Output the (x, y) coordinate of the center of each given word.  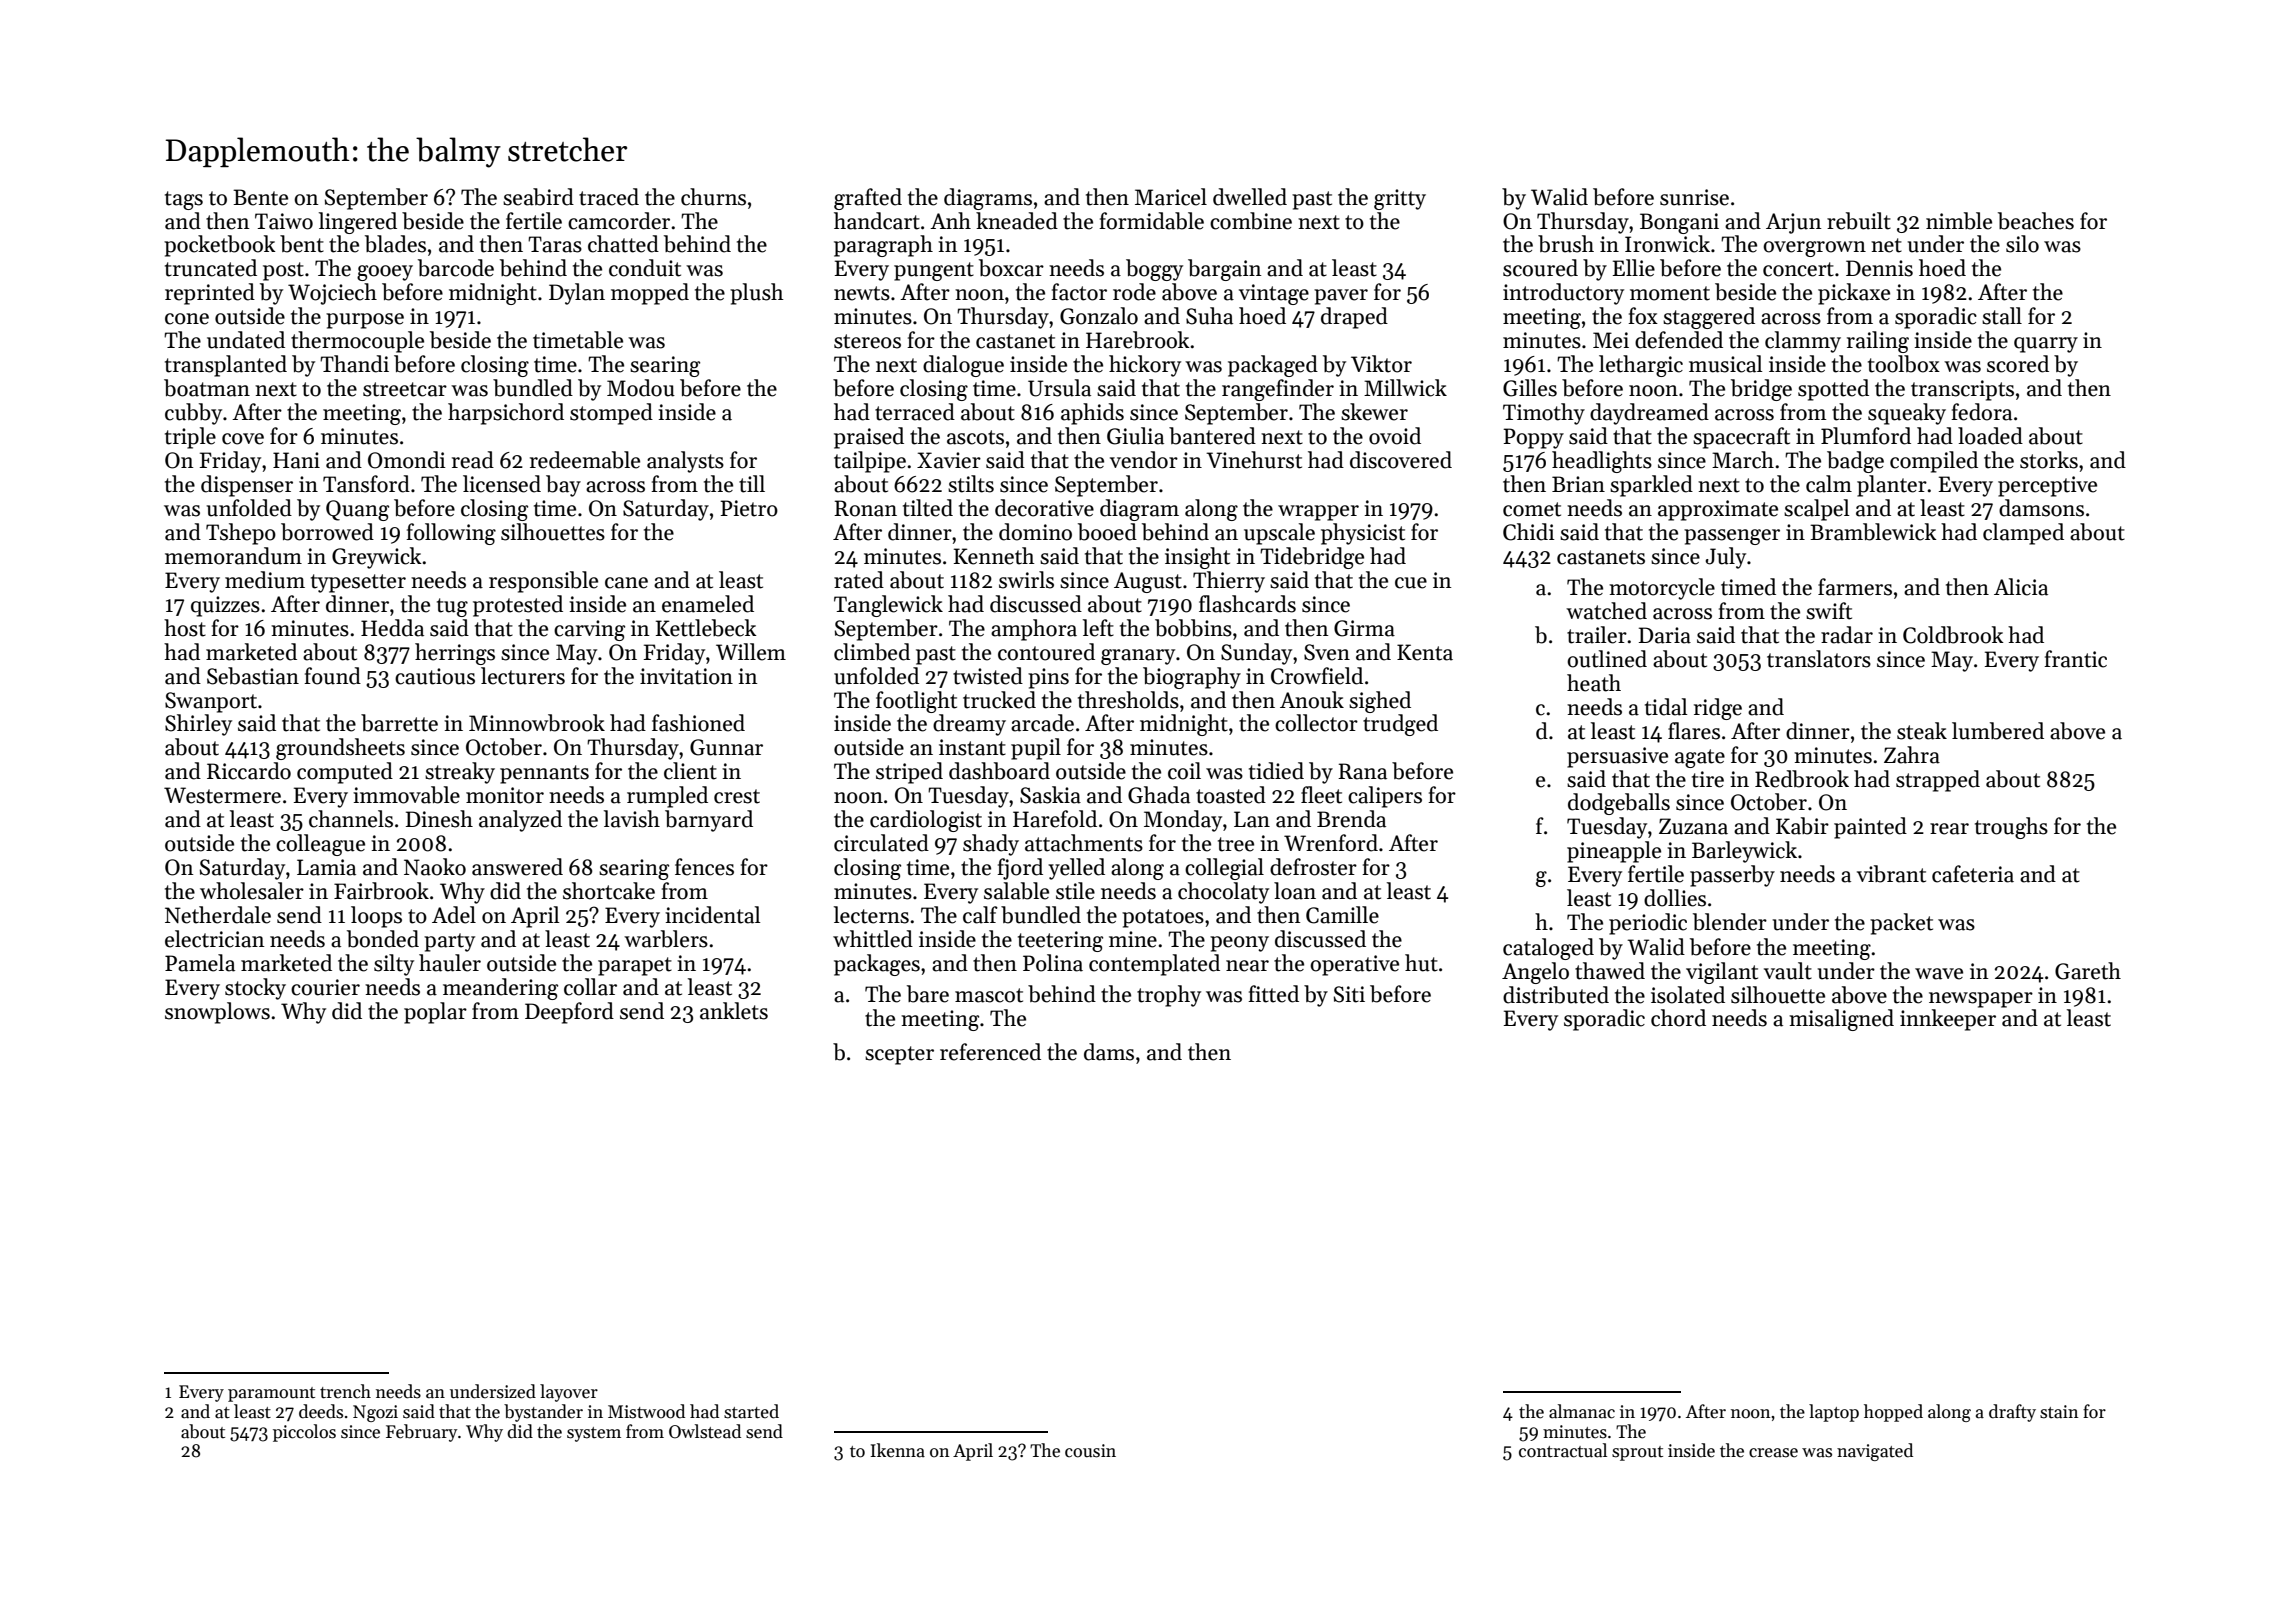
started (751, 1411)
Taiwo (284, 221)
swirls (1026, 580)
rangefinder (1278, 390)
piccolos (304, 1433)
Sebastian (253, 676)
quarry (2046, 345)
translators (1819, 659)
